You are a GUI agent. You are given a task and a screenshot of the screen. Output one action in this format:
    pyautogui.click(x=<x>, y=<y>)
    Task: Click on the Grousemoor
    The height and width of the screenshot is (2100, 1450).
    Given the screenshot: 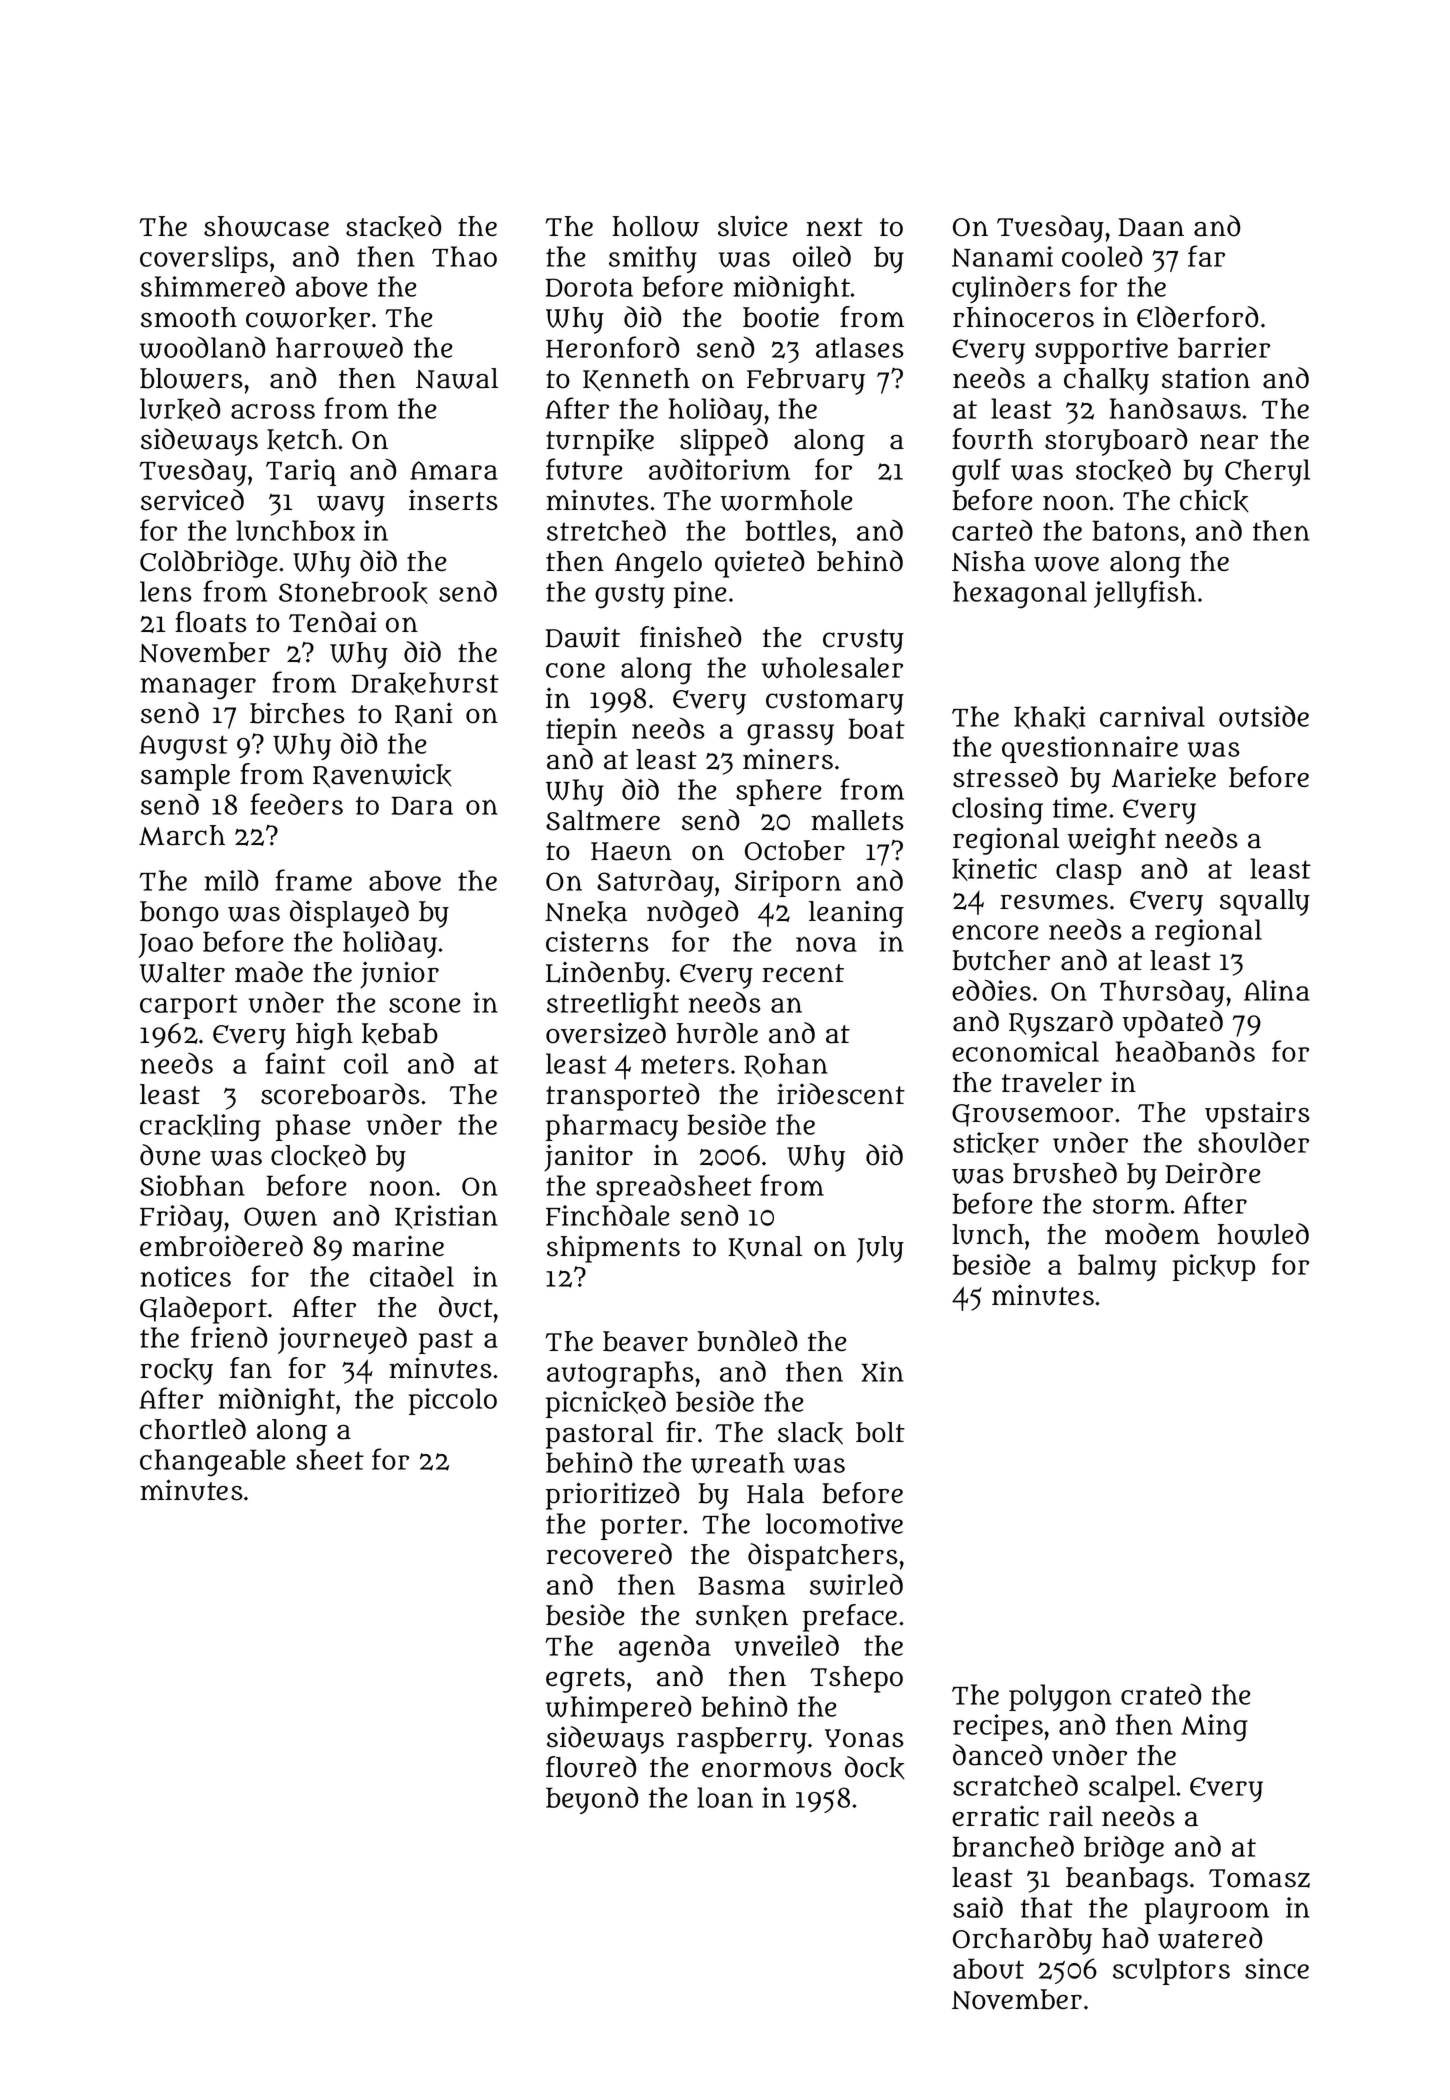 What is the action you would take?
    pyautogui.click(x=1032, y=1115)
